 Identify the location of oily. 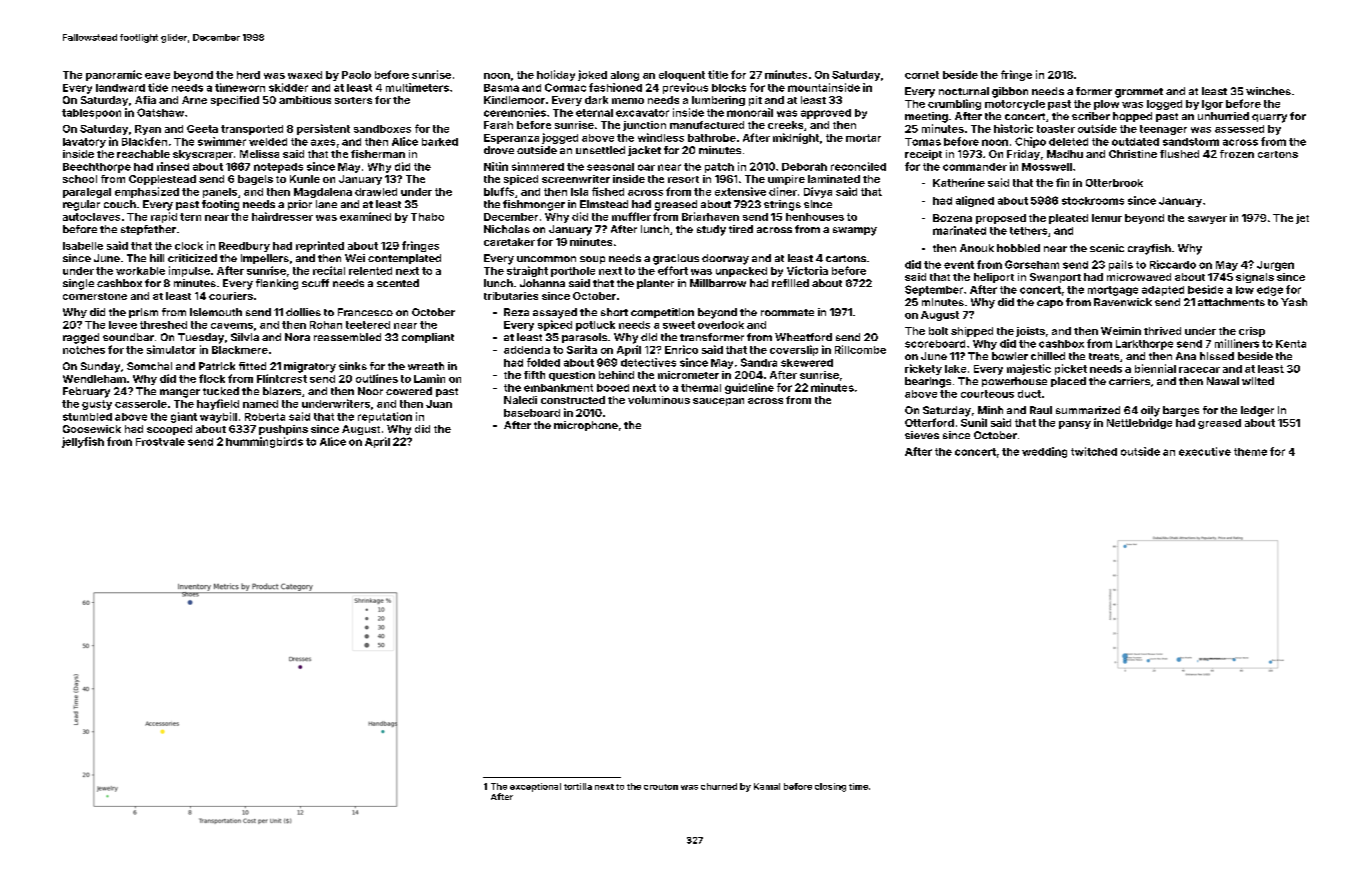
(1150, 411).
